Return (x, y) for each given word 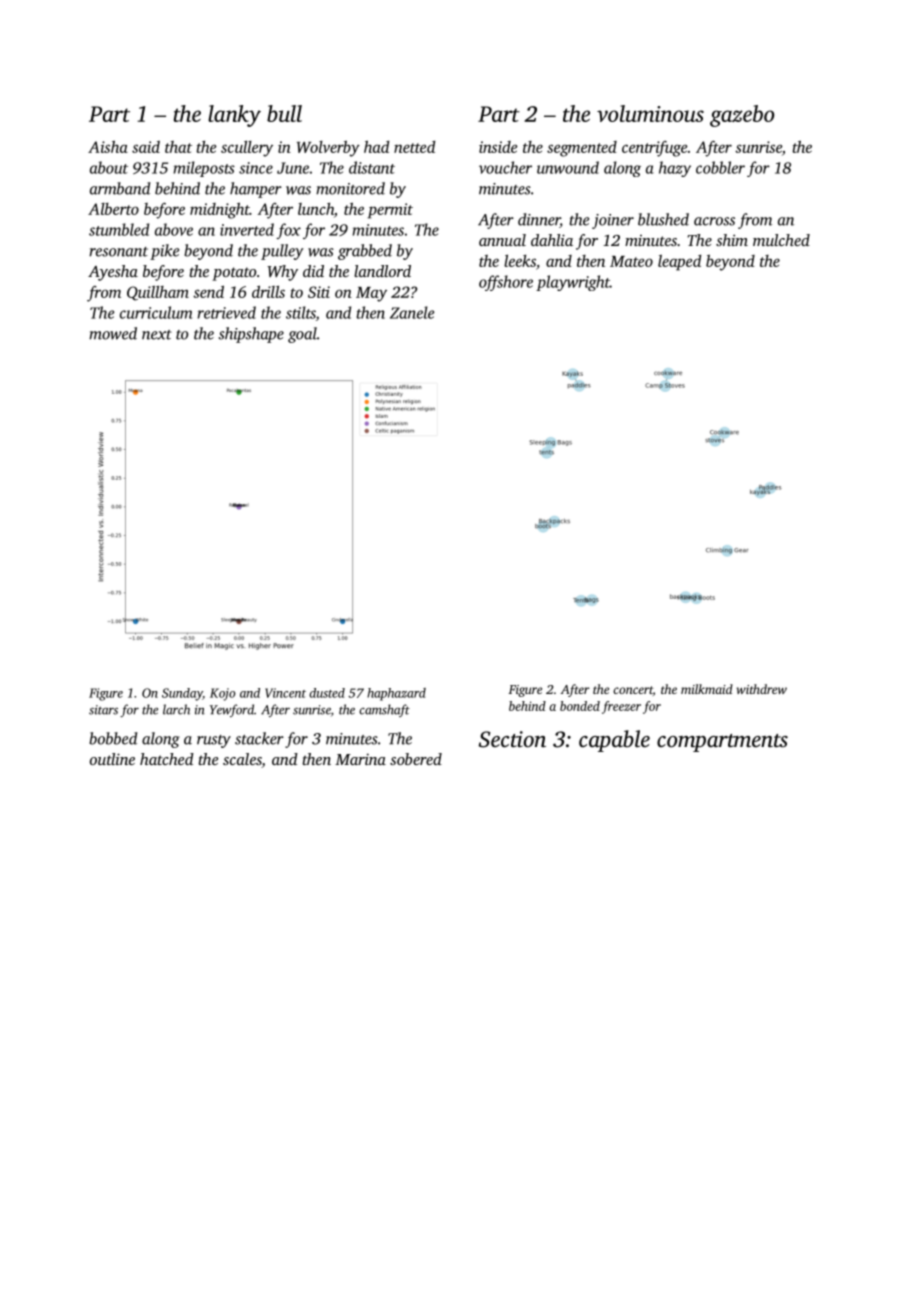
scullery (247, 149)
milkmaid (707, 689)
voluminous (650, 113)
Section (512, 739)
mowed (113, 333)
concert (633, 690)
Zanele (412, 312)
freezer (621, 707)
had (376, 146)
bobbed (113, 738)
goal (302, 335)
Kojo (222, 694)
